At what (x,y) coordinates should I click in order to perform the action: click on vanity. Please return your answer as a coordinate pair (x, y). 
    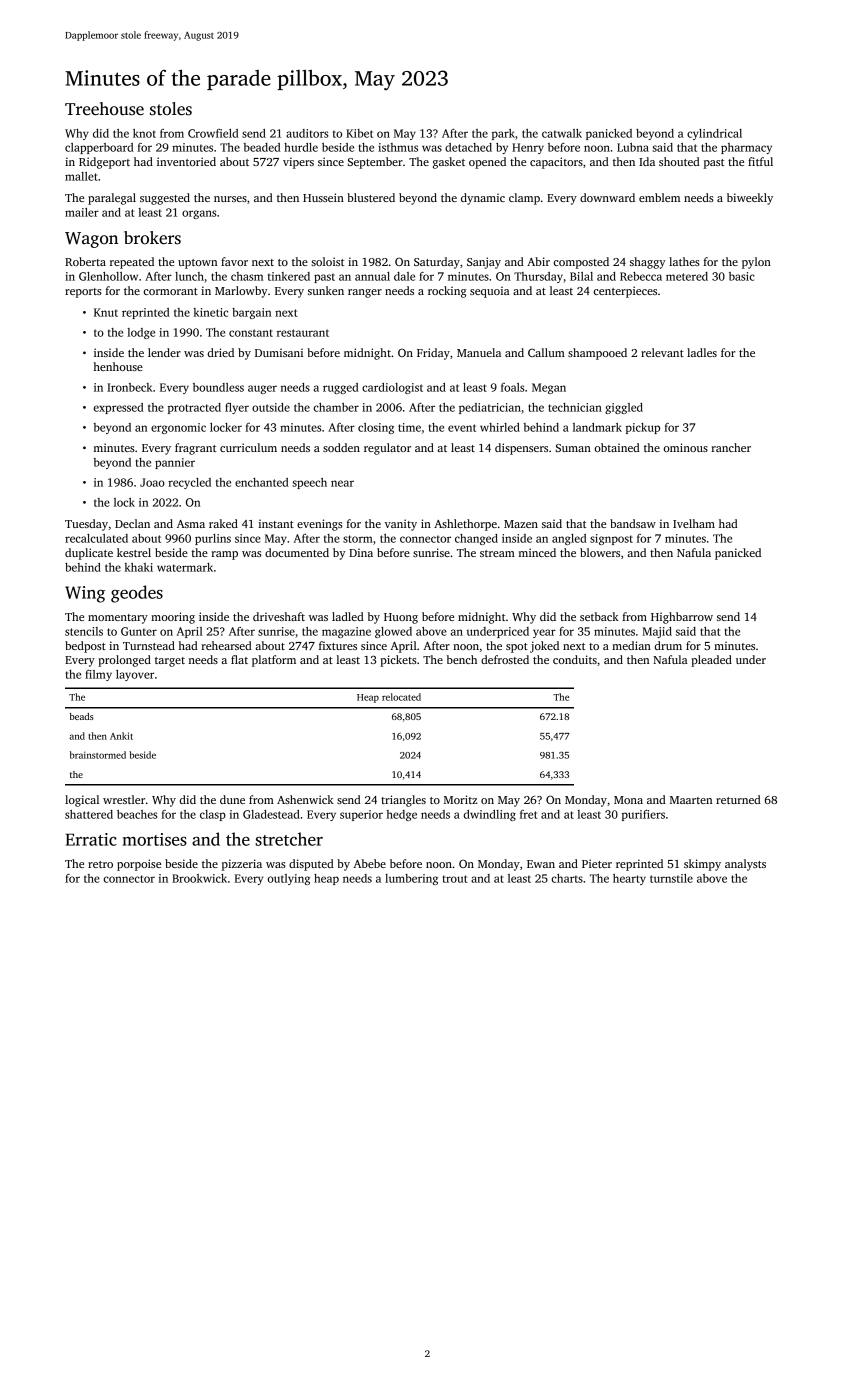
    Looking at the image, I should click on (401, 525).
